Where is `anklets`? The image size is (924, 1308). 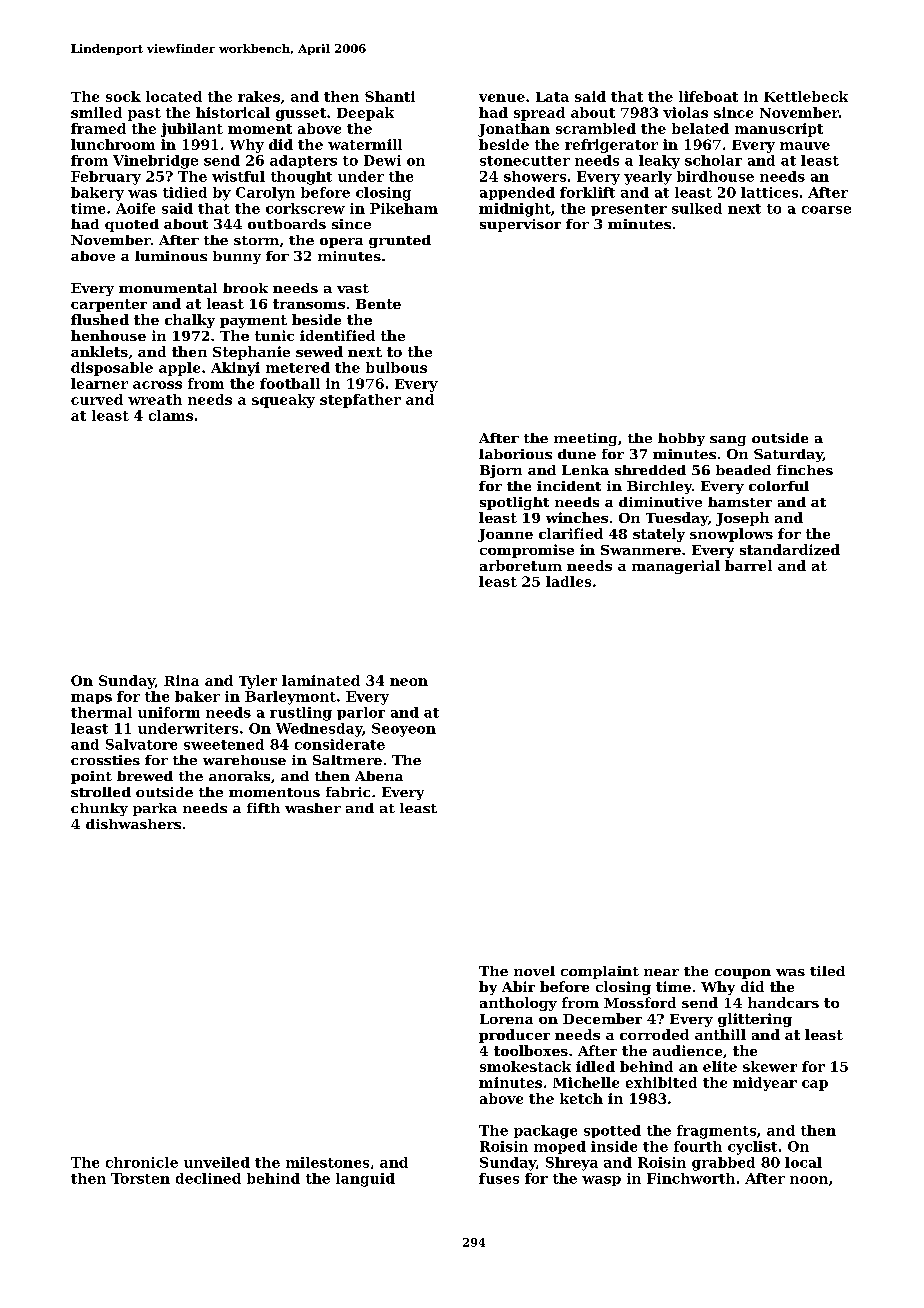 anklets is located at coordinates (99, 351).
